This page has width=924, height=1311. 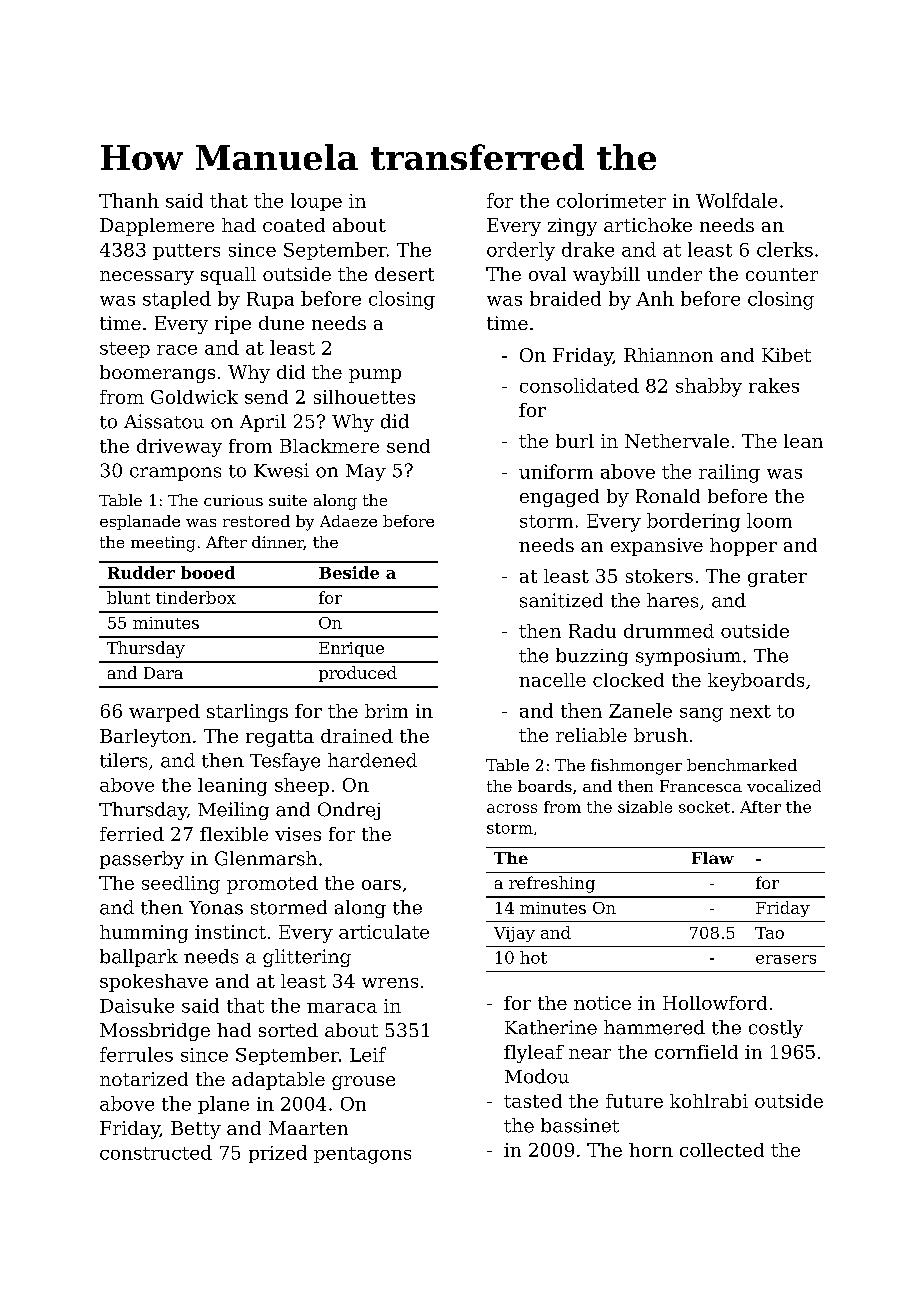 What do you see at coordinates (547, 274) in the page?
I see `oval` at bounding box center [547, 274].
